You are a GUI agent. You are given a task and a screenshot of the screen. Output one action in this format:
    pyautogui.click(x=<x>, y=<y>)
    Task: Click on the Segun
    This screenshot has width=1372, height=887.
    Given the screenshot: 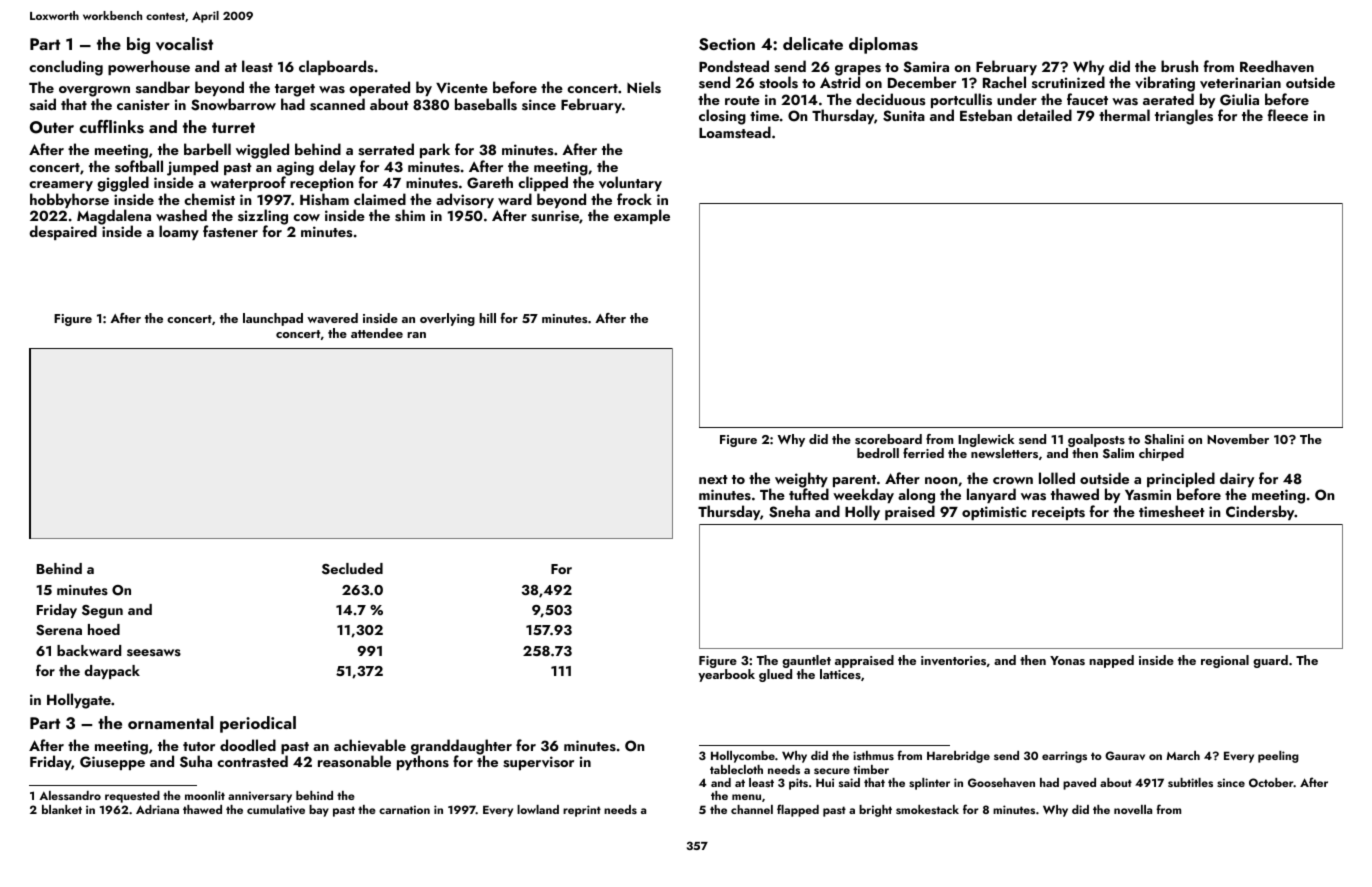 What is the action you would take?
    pyautogui.click(x=102, y=612)
